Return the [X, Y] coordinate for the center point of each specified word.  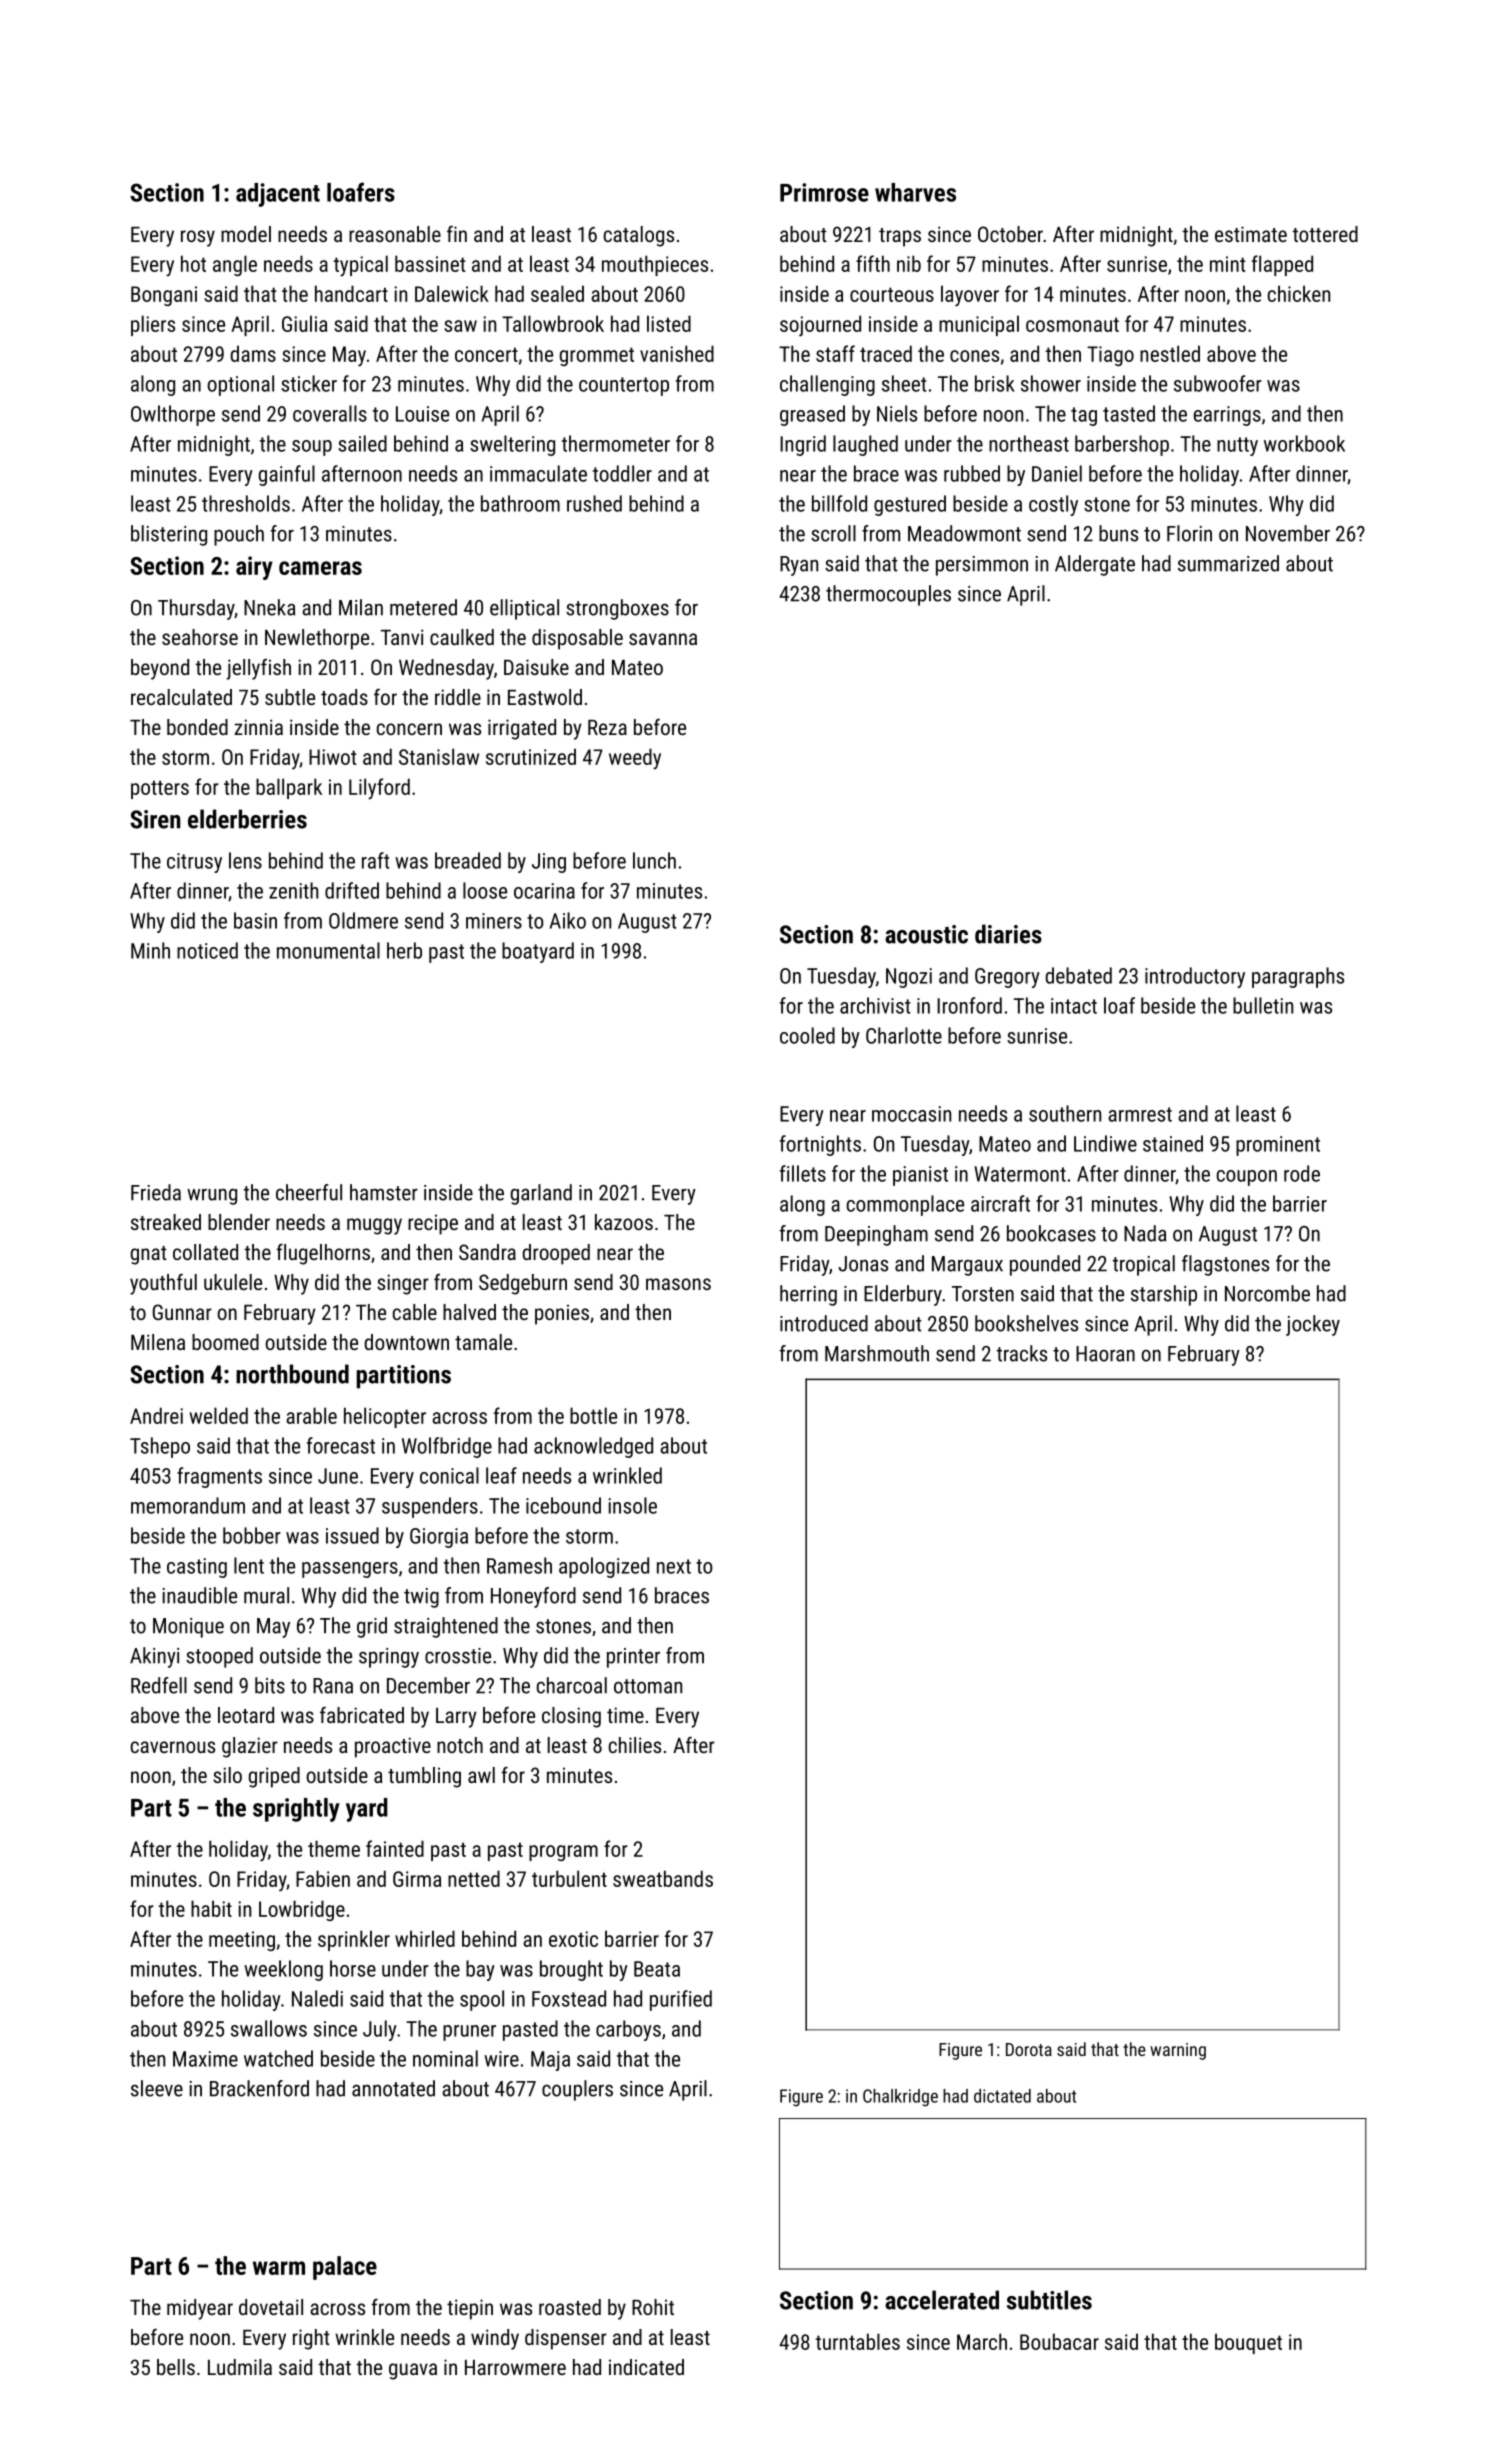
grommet [597, 356]
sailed [362, 443]
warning [1178, 2051]
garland [541, 1194]
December [428, 1685]
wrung [212, 1196]
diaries [1008, 934]
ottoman [648, 1686]
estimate [1251, 234]
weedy [635, 759]
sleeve [157, 2088]
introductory [1195, 977]
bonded [197, 727]
